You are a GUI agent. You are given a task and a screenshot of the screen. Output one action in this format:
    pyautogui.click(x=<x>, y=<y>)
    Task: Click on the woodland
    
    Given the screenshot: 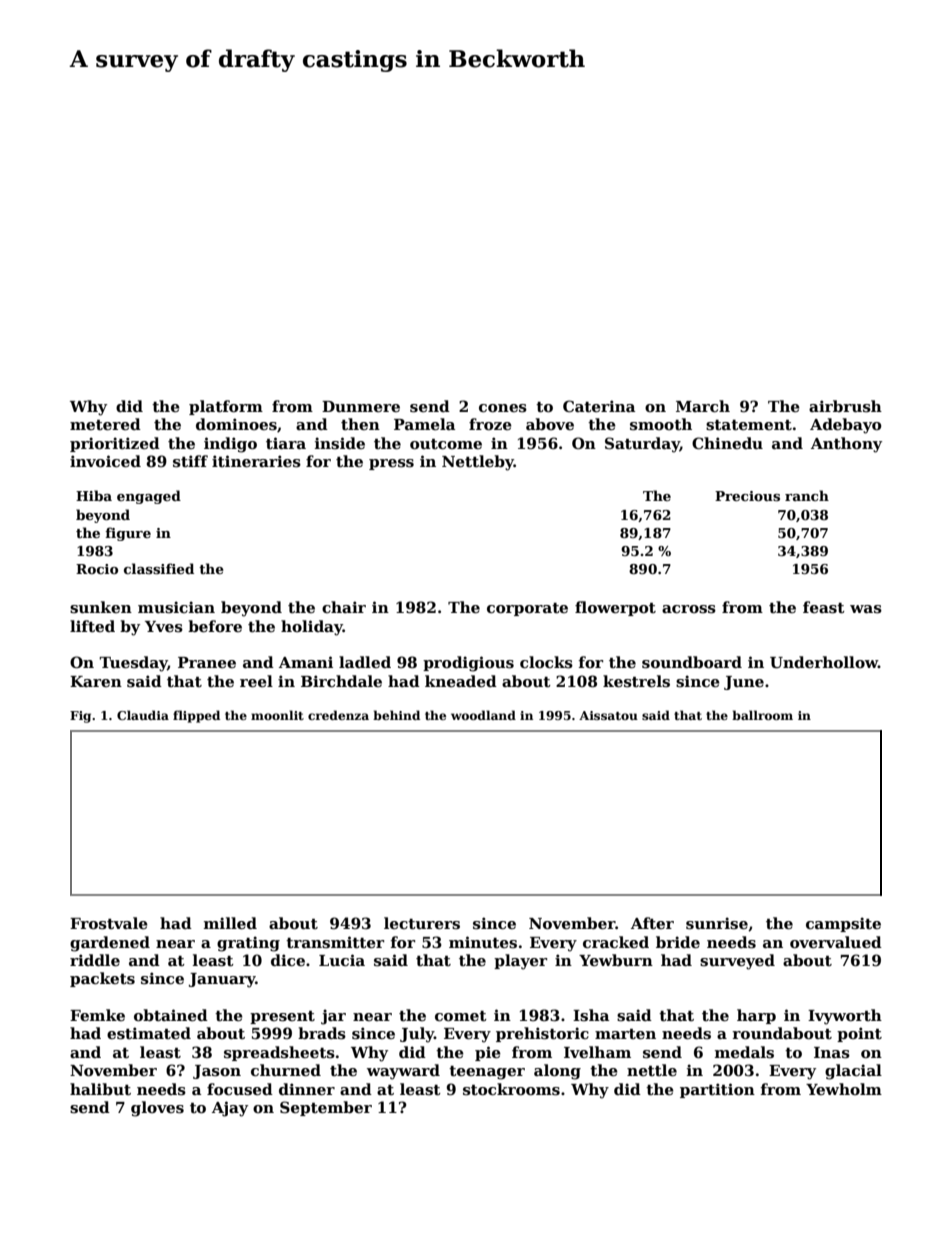 What is the action you would take?
    pyautogui.click(x=483, y=715)
